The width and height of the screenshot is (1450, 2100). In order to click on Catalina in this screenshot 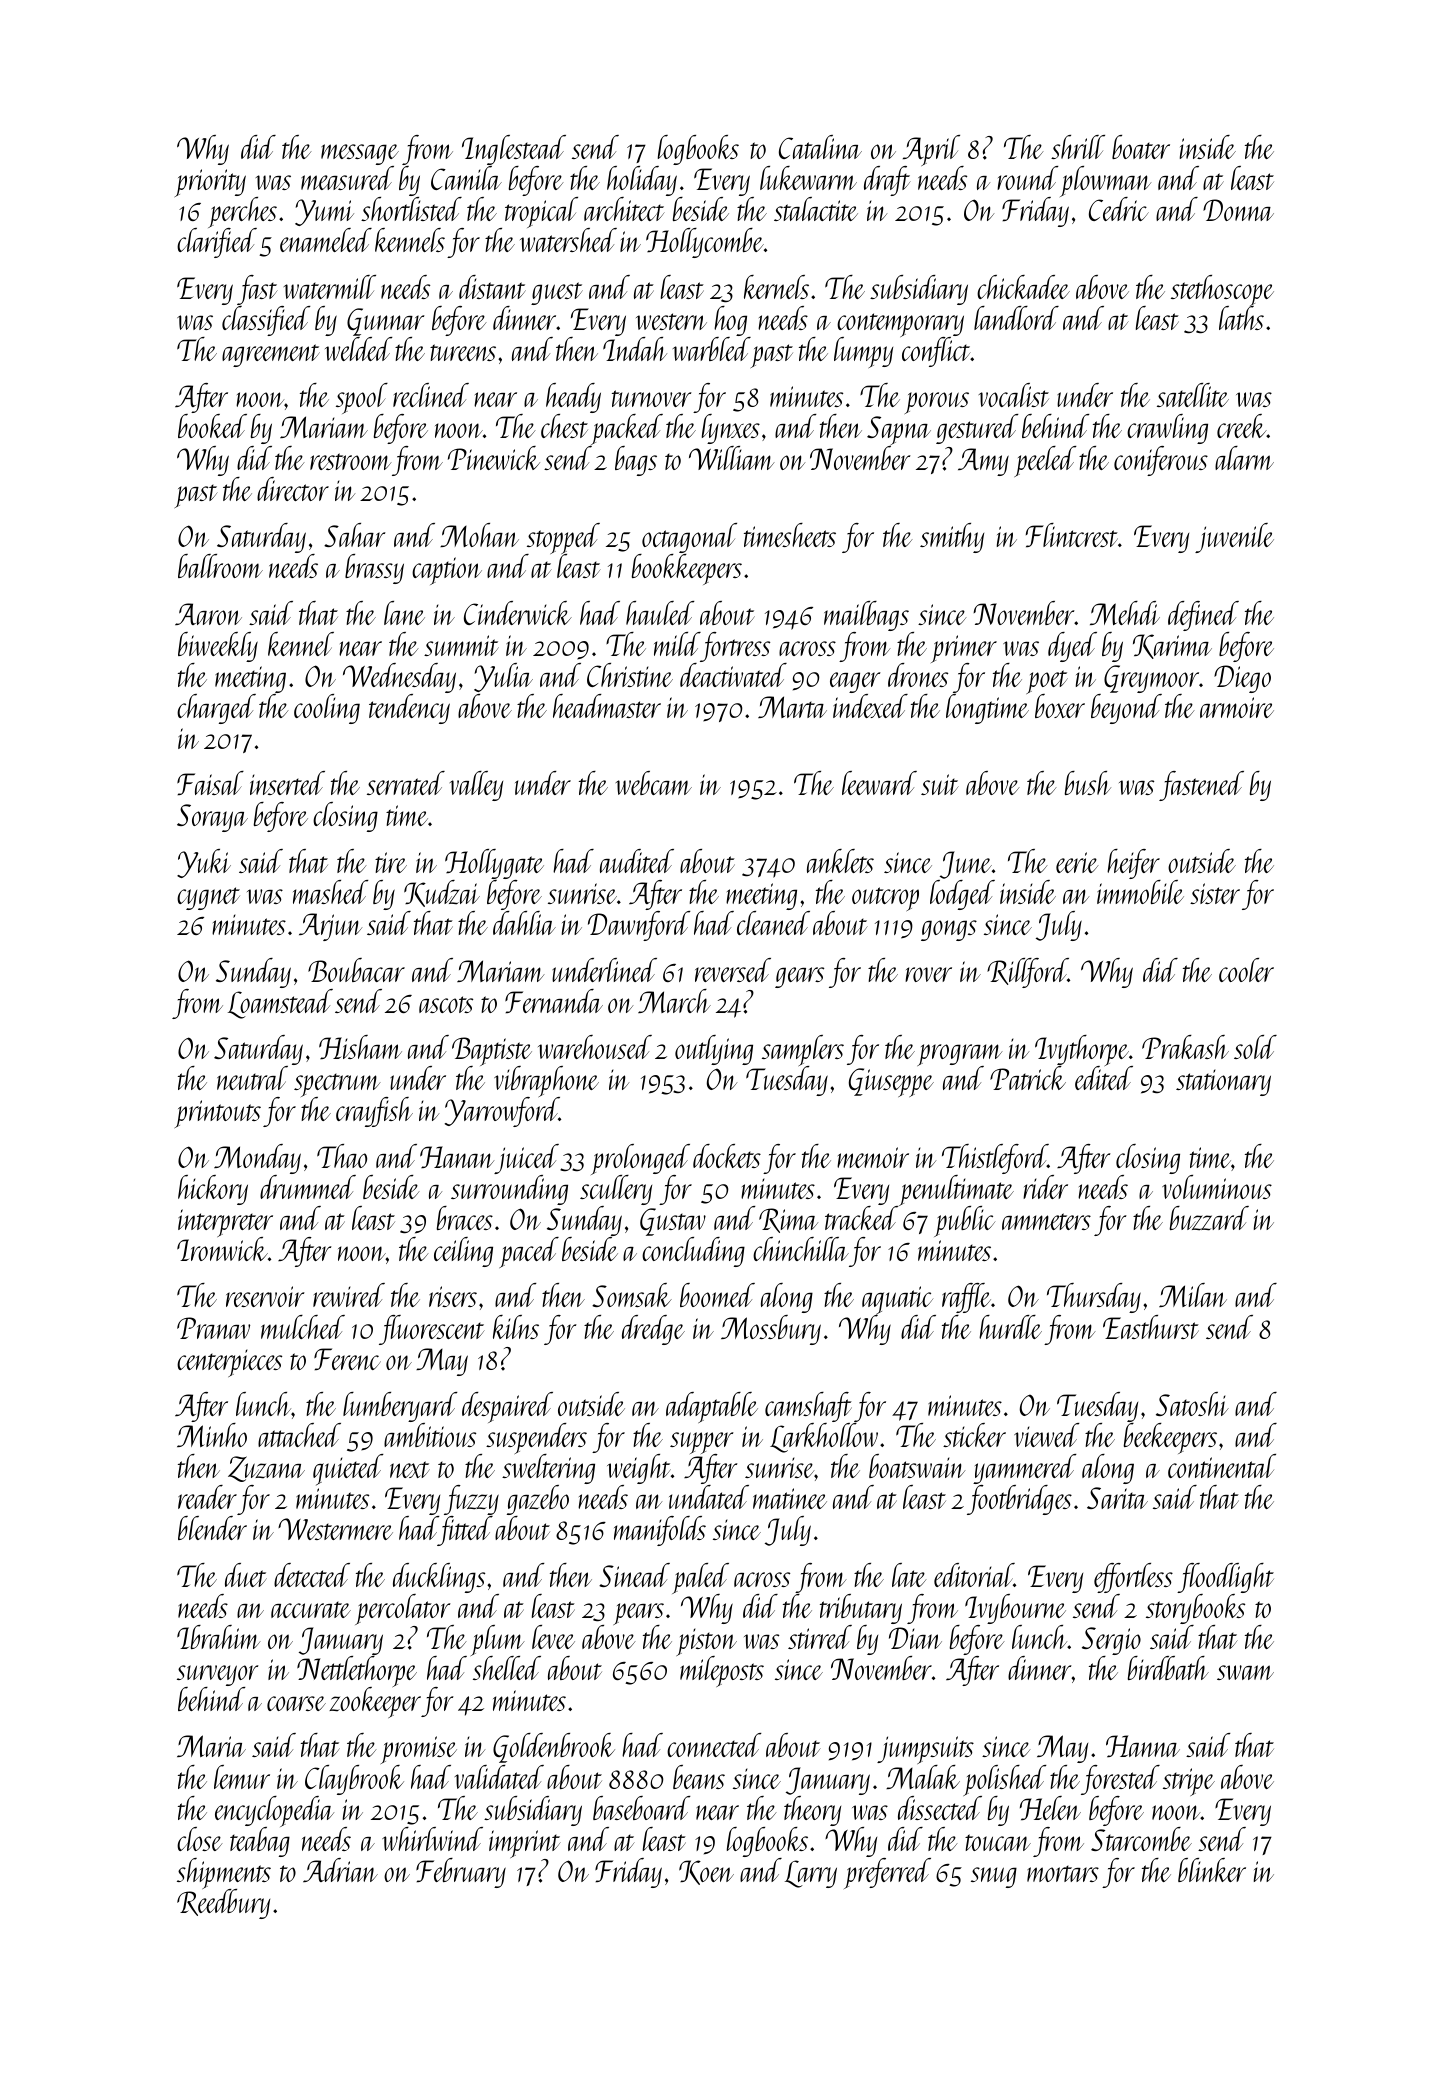, I will do `click(820, 147)`.
